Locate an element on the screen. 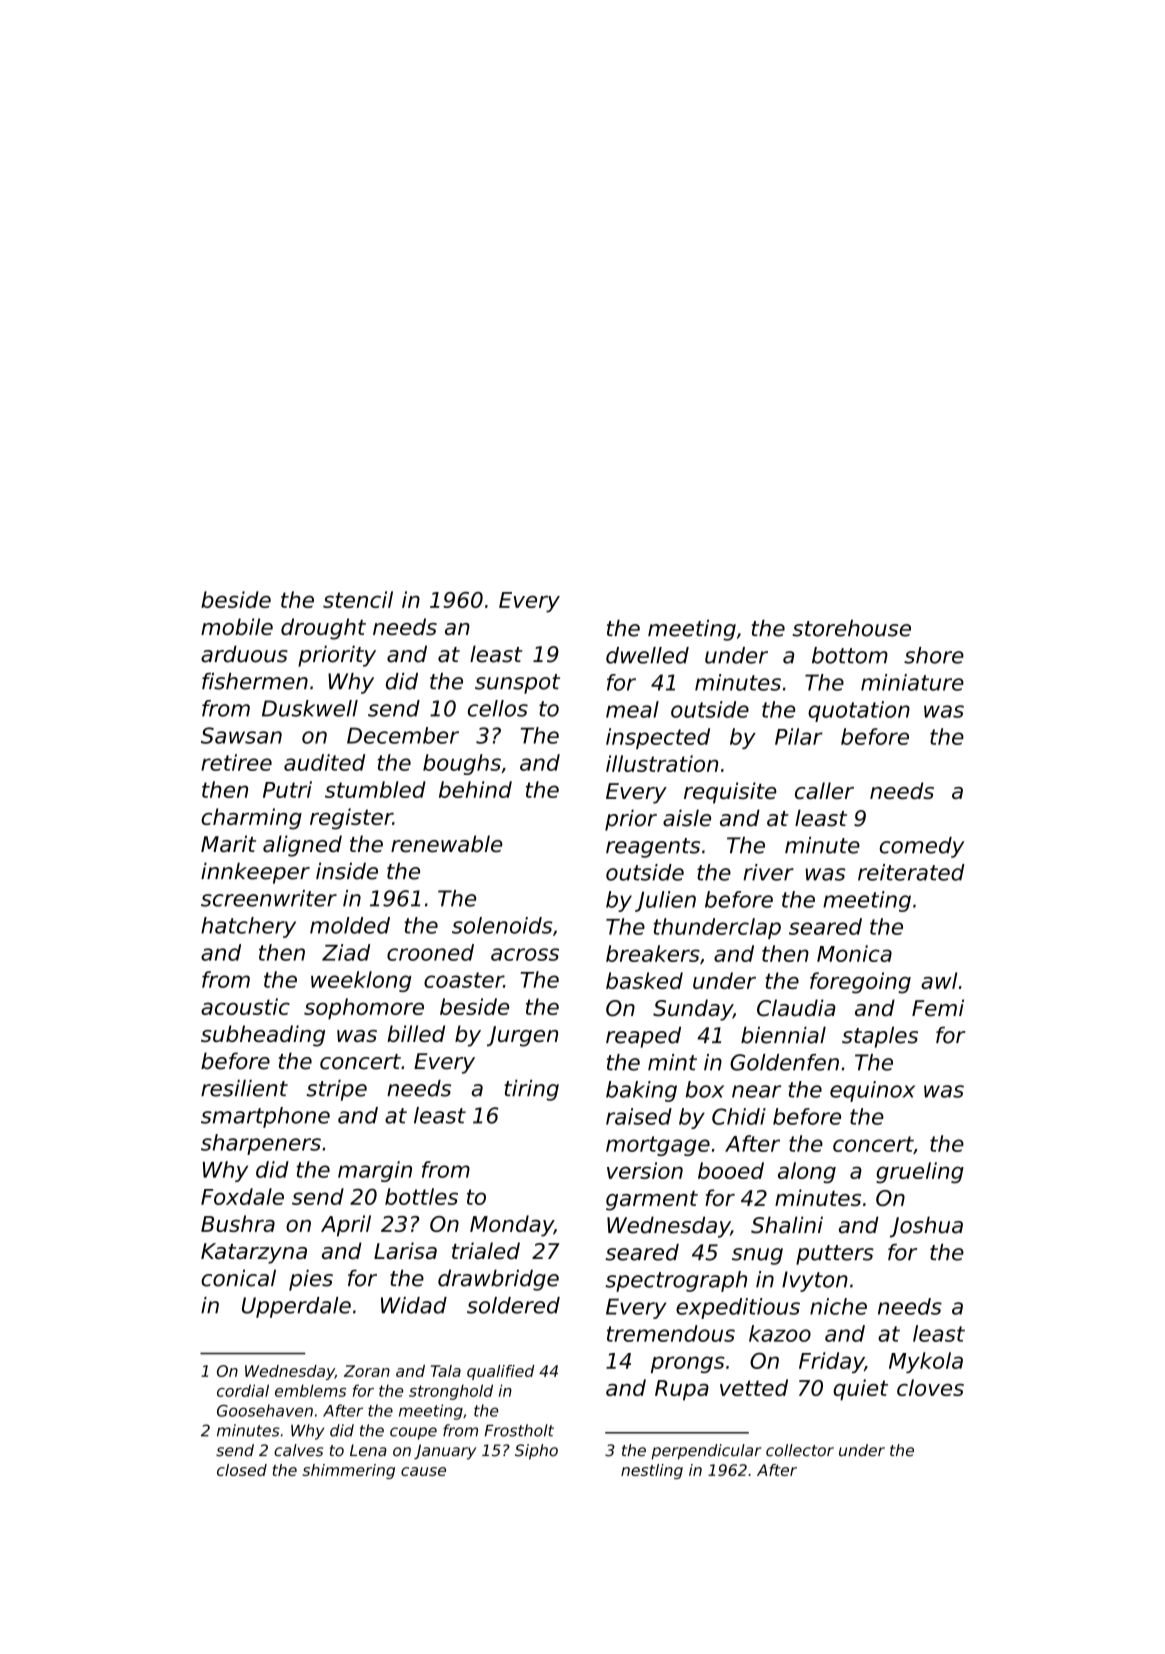 The image size is (1165, 1654). stumbled is located at coordinates (375, 789).
